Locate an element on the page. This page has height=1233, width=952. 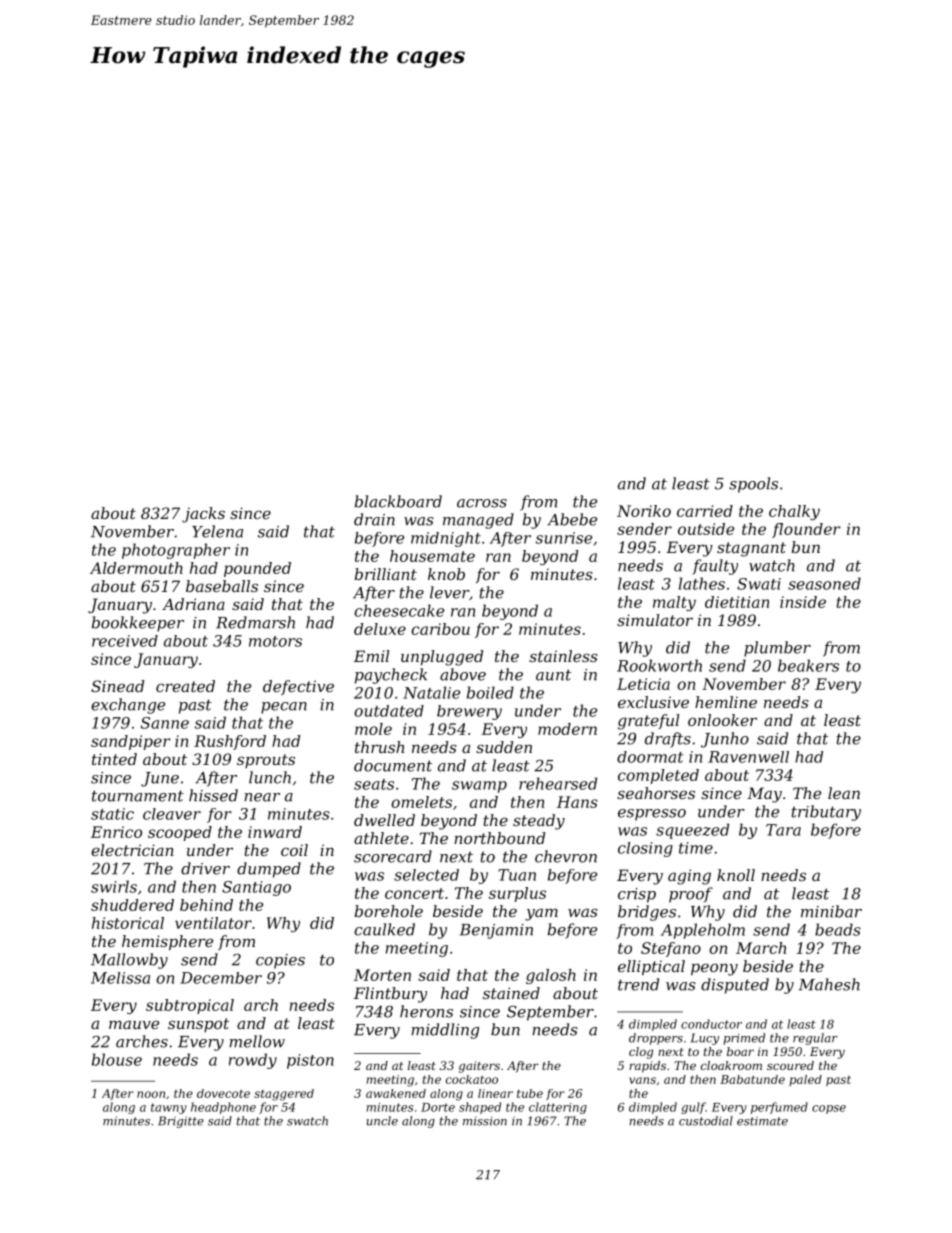
caulked is located at coordinates (384, 929).
